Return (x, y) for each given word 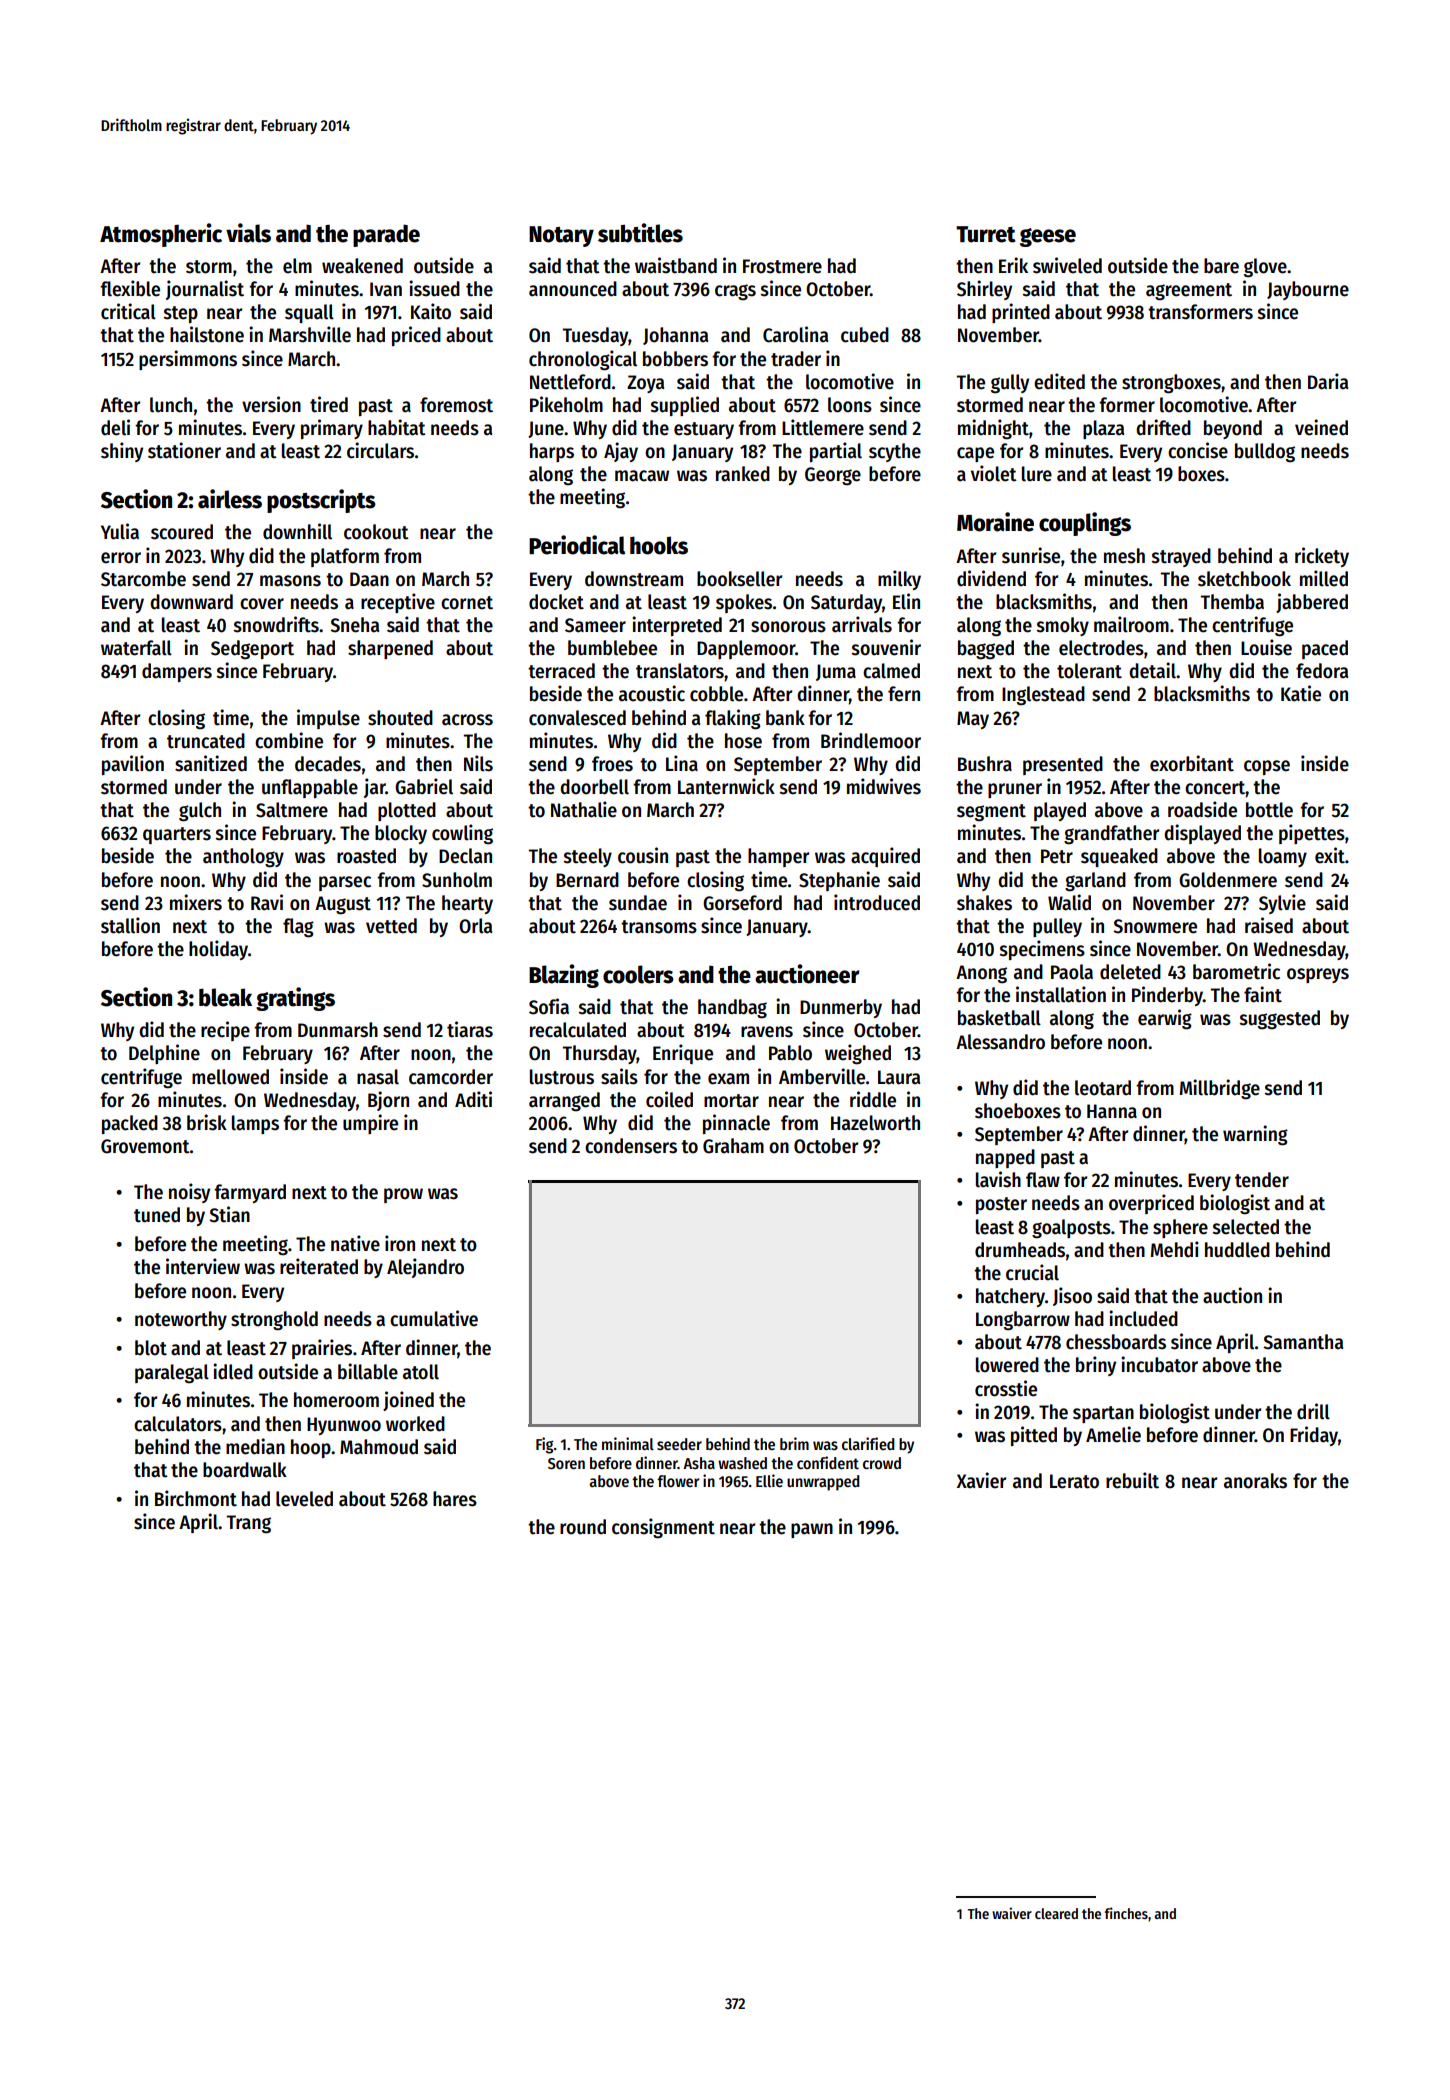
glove (1265, 268)
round (583, 1527)
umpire (370, 1124)
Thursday (599, 1054)
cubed (865, 335)
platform (345, 557)
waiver (1012, 1913)
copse (1267, 767)
